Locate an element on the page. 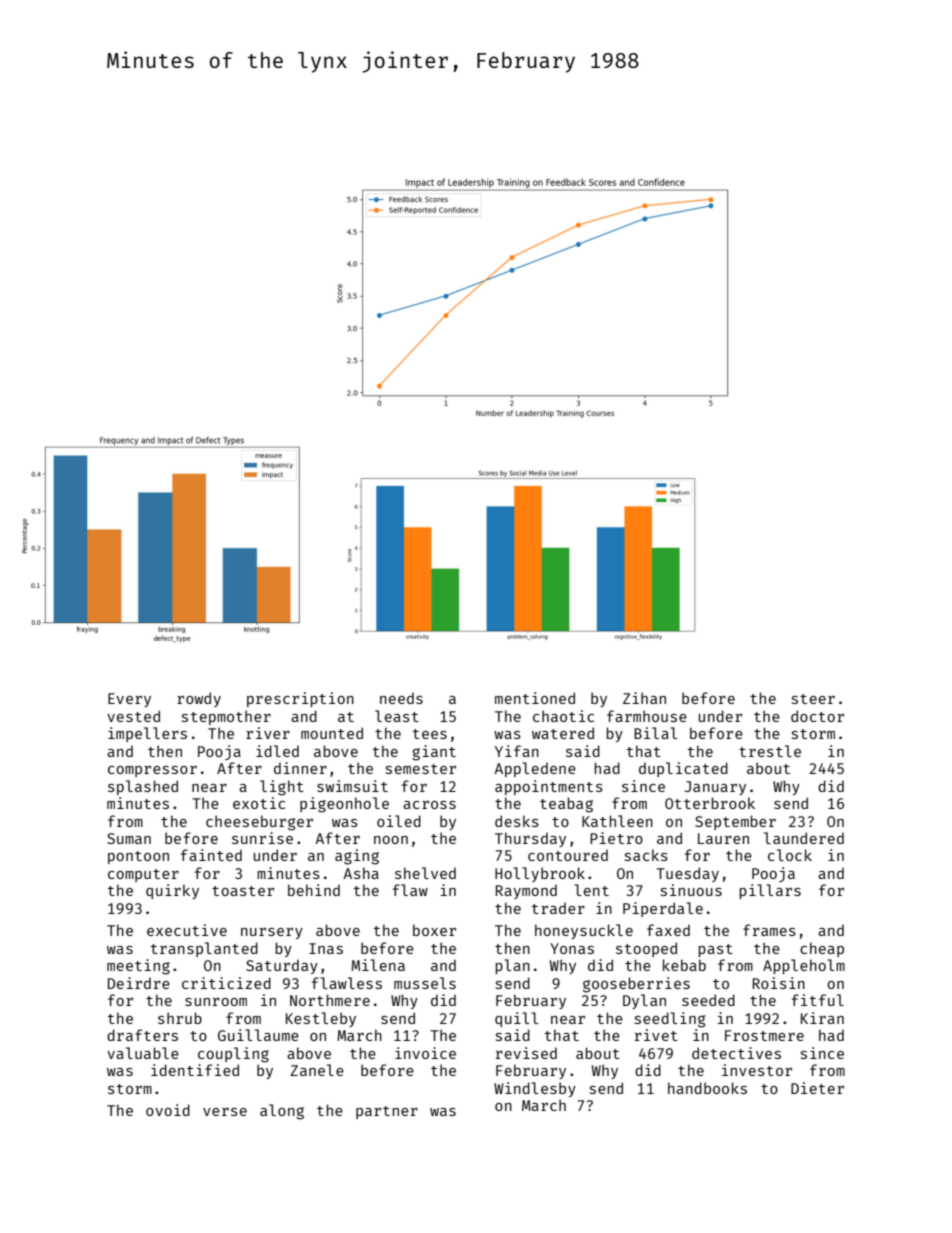 This document has width=952, height=1233. rowdy is located at coordinates (199, 699).
